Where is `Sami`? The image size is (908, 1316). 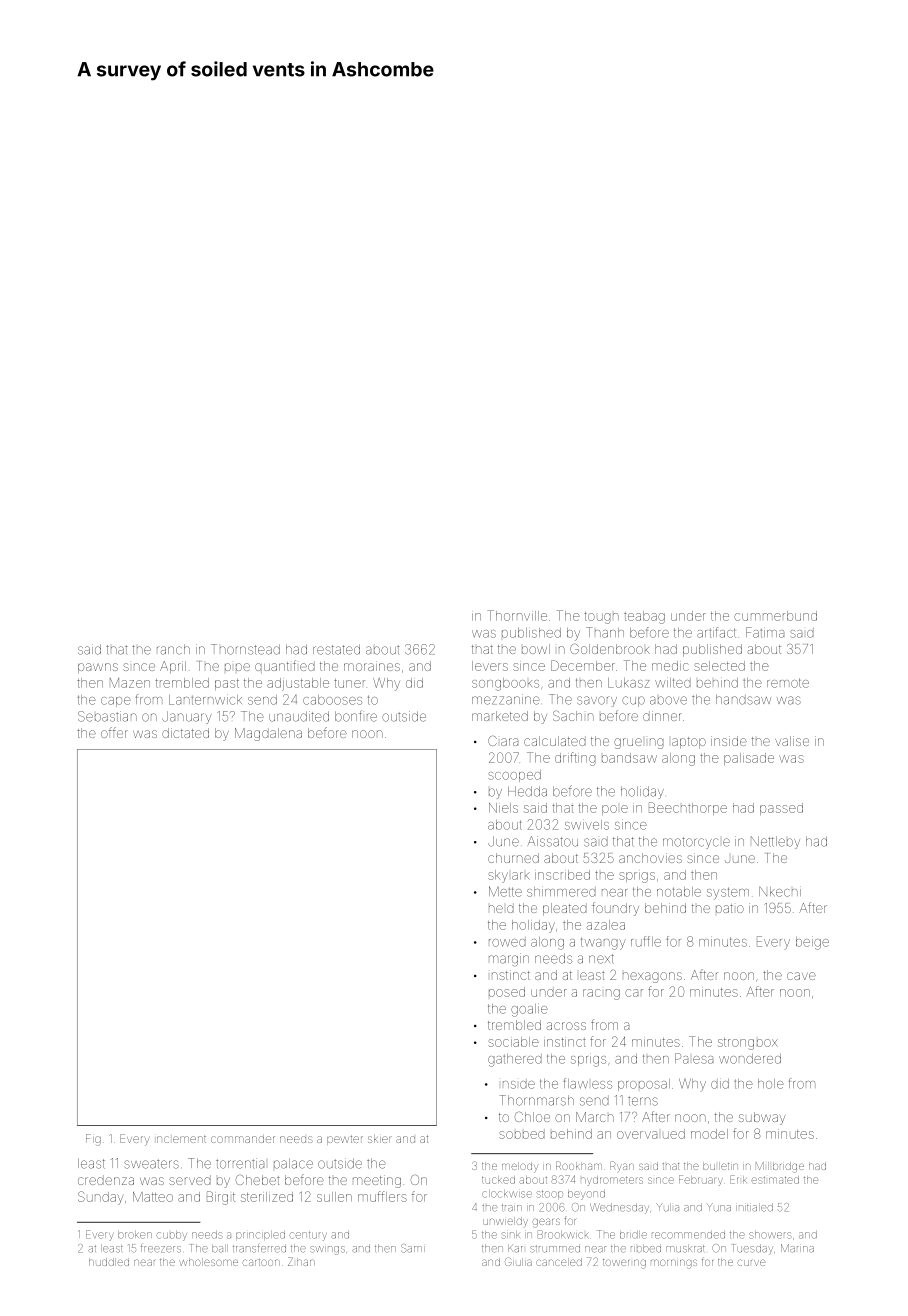 Sami is located at coordinates (413, 1248).
